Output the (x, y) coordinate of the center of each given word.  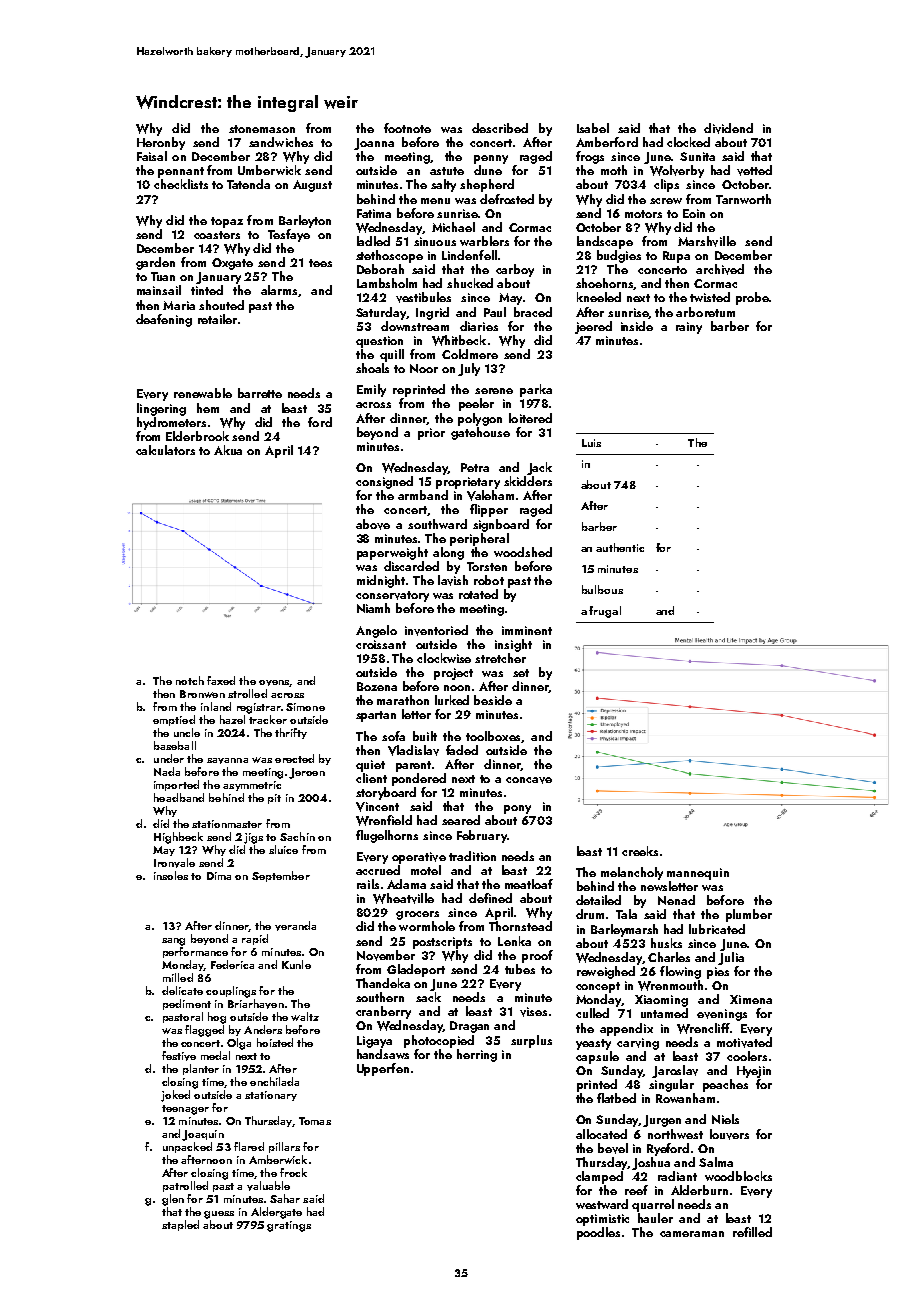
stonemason (262, 129)
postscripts (442, 943)
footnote (407, 128)
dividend (728, 128)
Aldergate (276, 1213)
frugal (605, 612)
